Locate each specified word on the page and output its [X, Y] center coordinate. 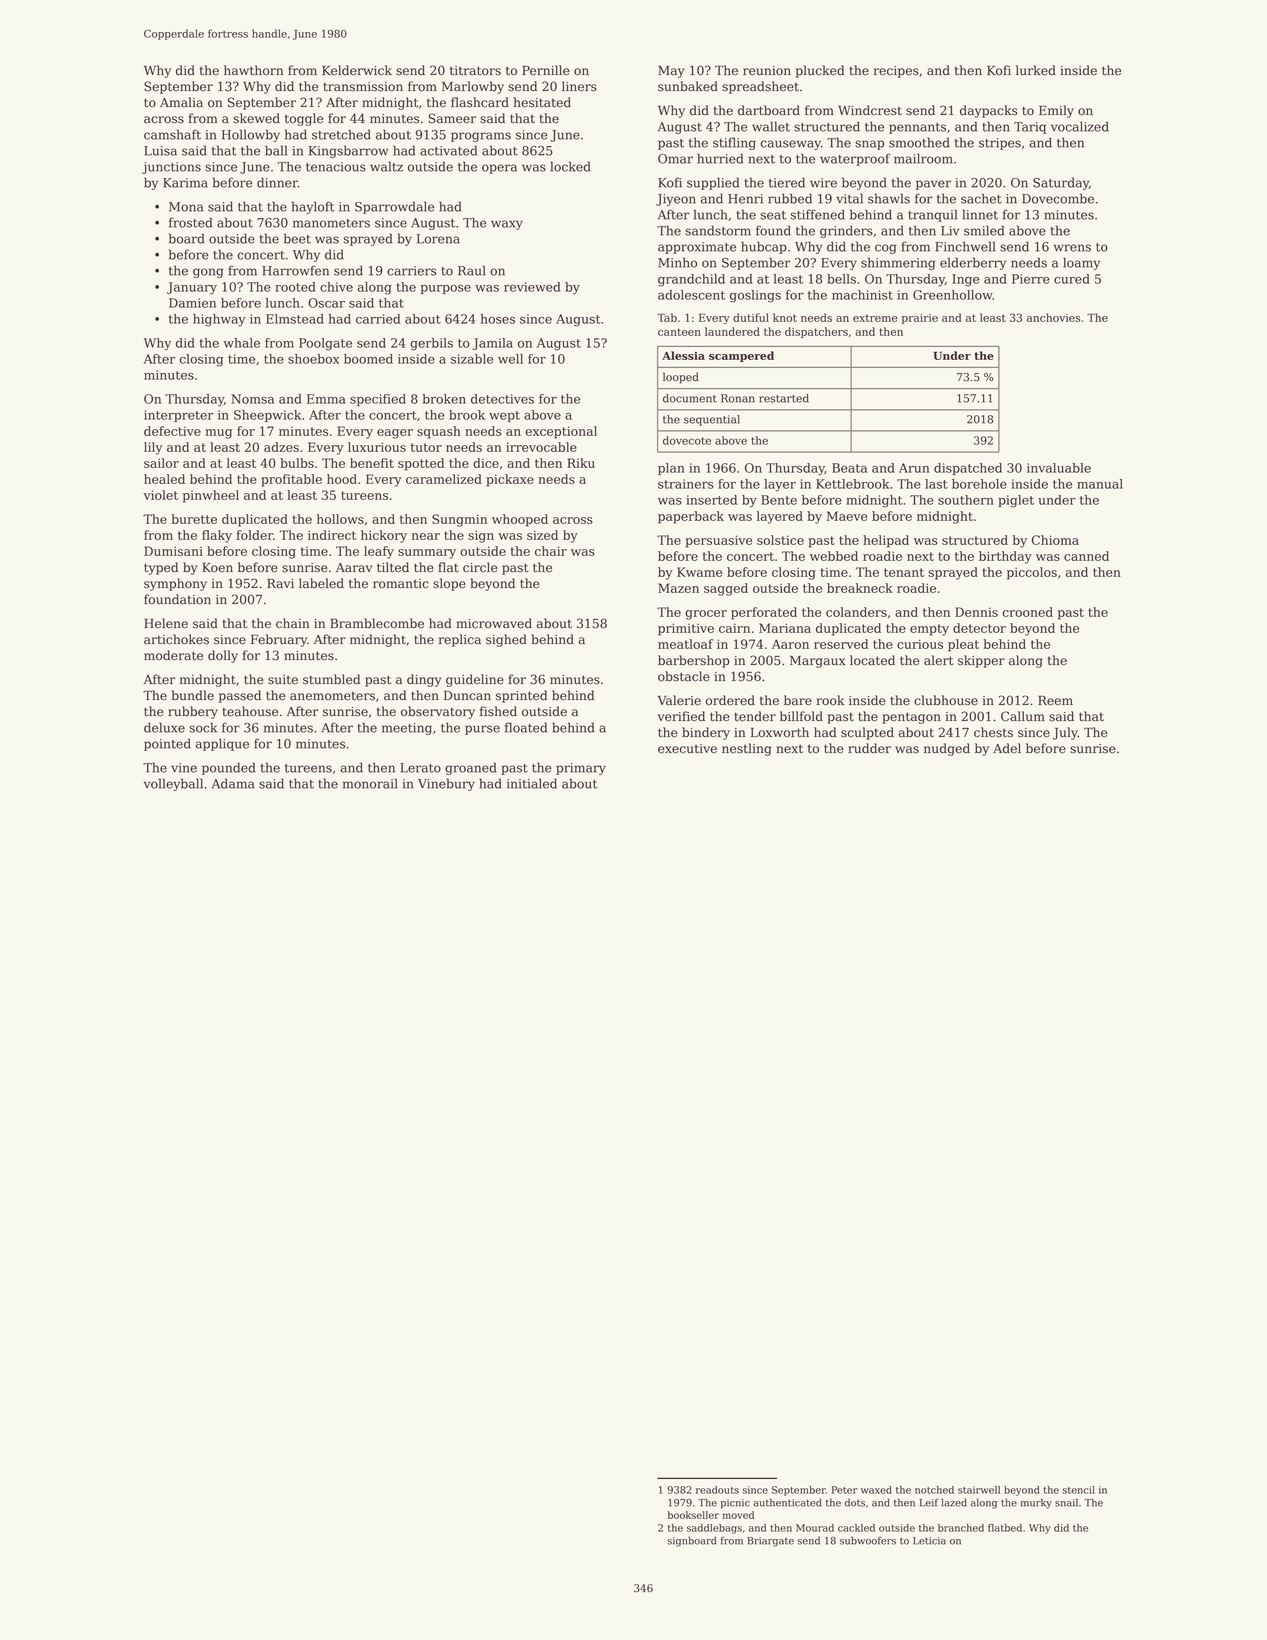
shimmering [898, 263]
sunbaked [688, 86]
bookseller [693, 1515]
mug [218, 434]
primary [581, 769]
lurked [1036, 70]
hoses [498, 319]
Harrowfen [295, 270]
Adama [233, 783]
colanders [856, 612]
